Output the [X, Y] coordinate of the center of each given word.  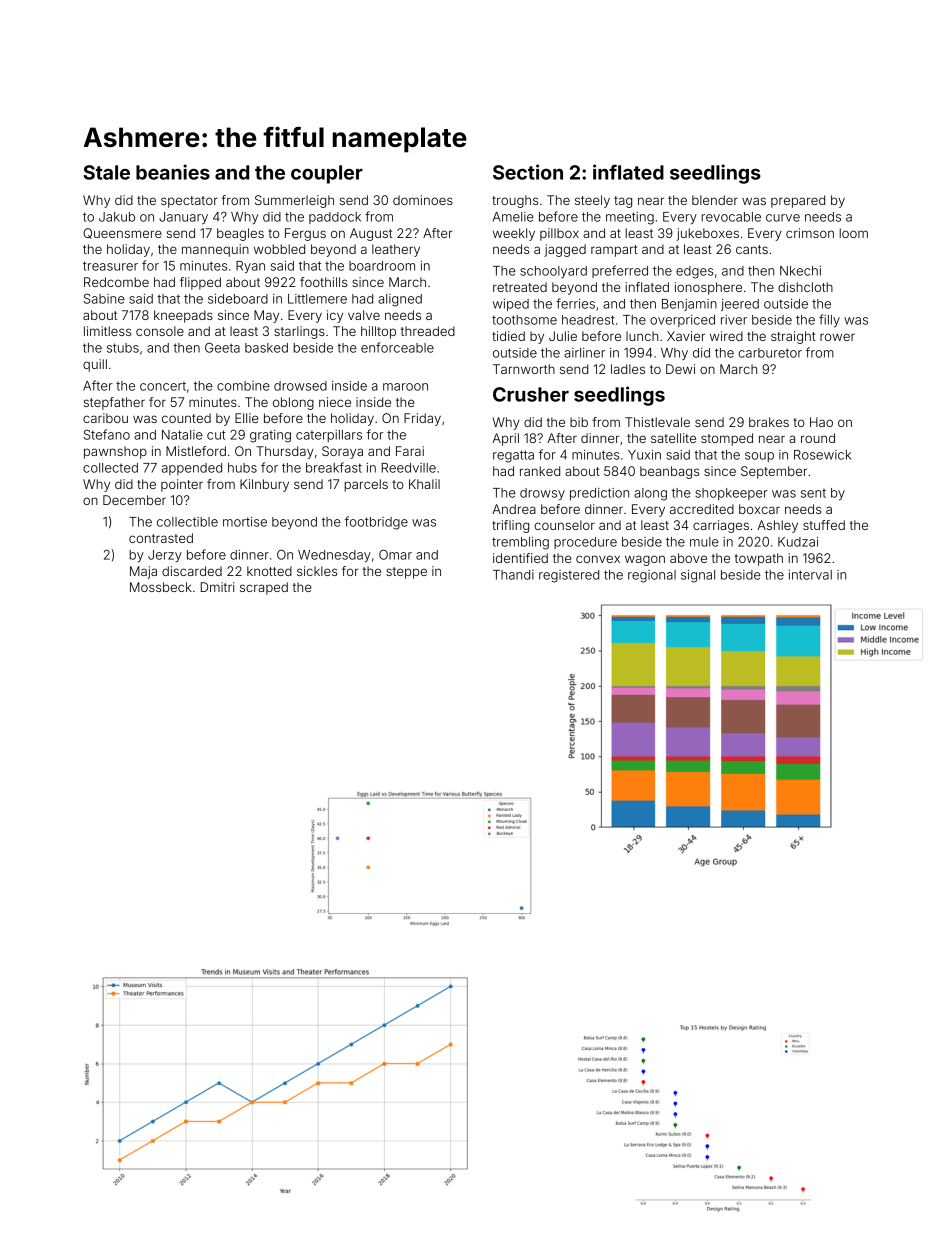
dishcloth [805, 287]
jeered [740, 305]
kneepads [183, 316]
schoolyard [553, 272]
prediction [599, 494]
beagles [240, 234]
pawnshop [115, 452]
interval [810, 575]
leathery [396, 250]
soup [759, 457]
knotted [269, 571]
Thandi [513, 575]
